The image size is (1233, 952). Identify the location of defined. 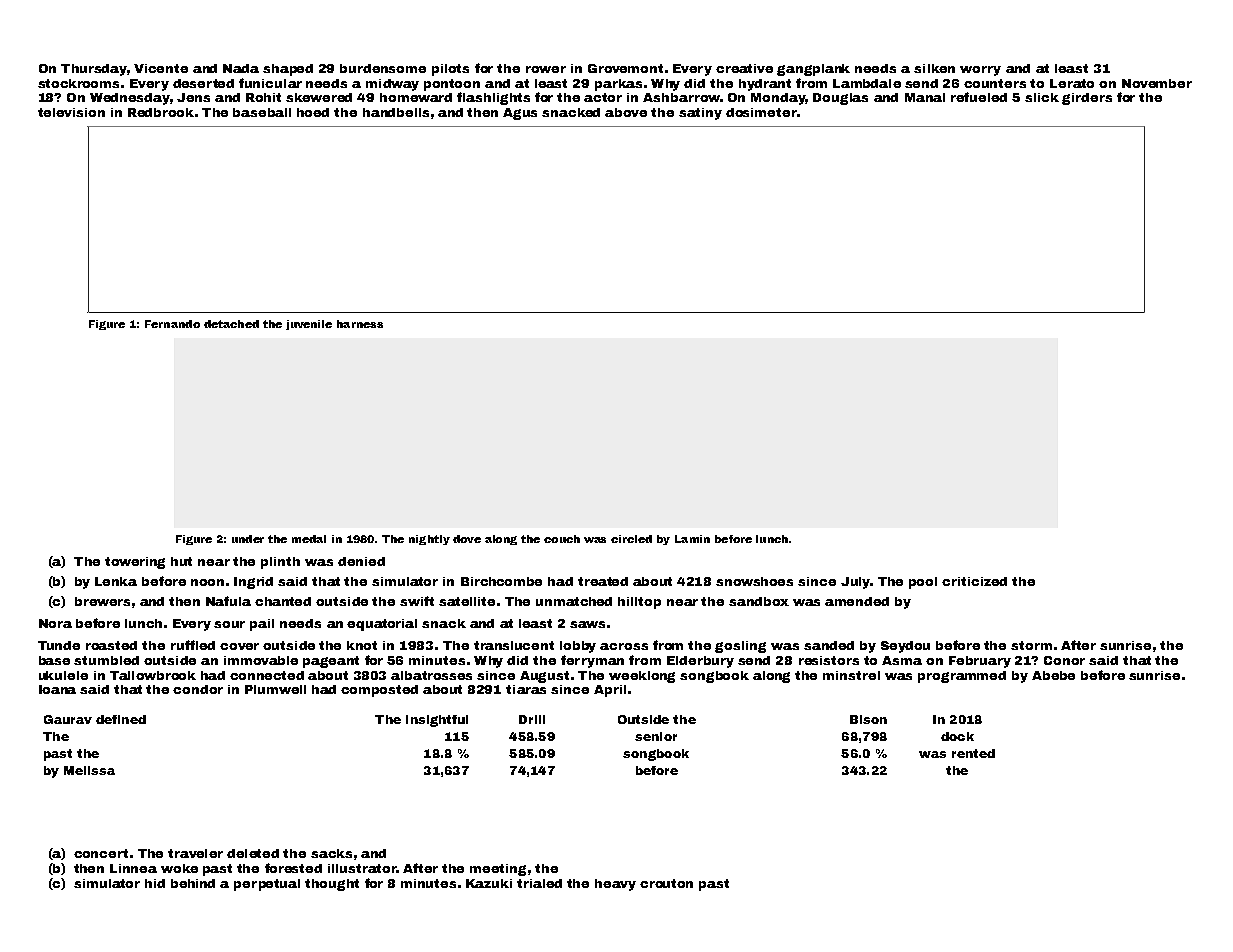
(121, 719).
